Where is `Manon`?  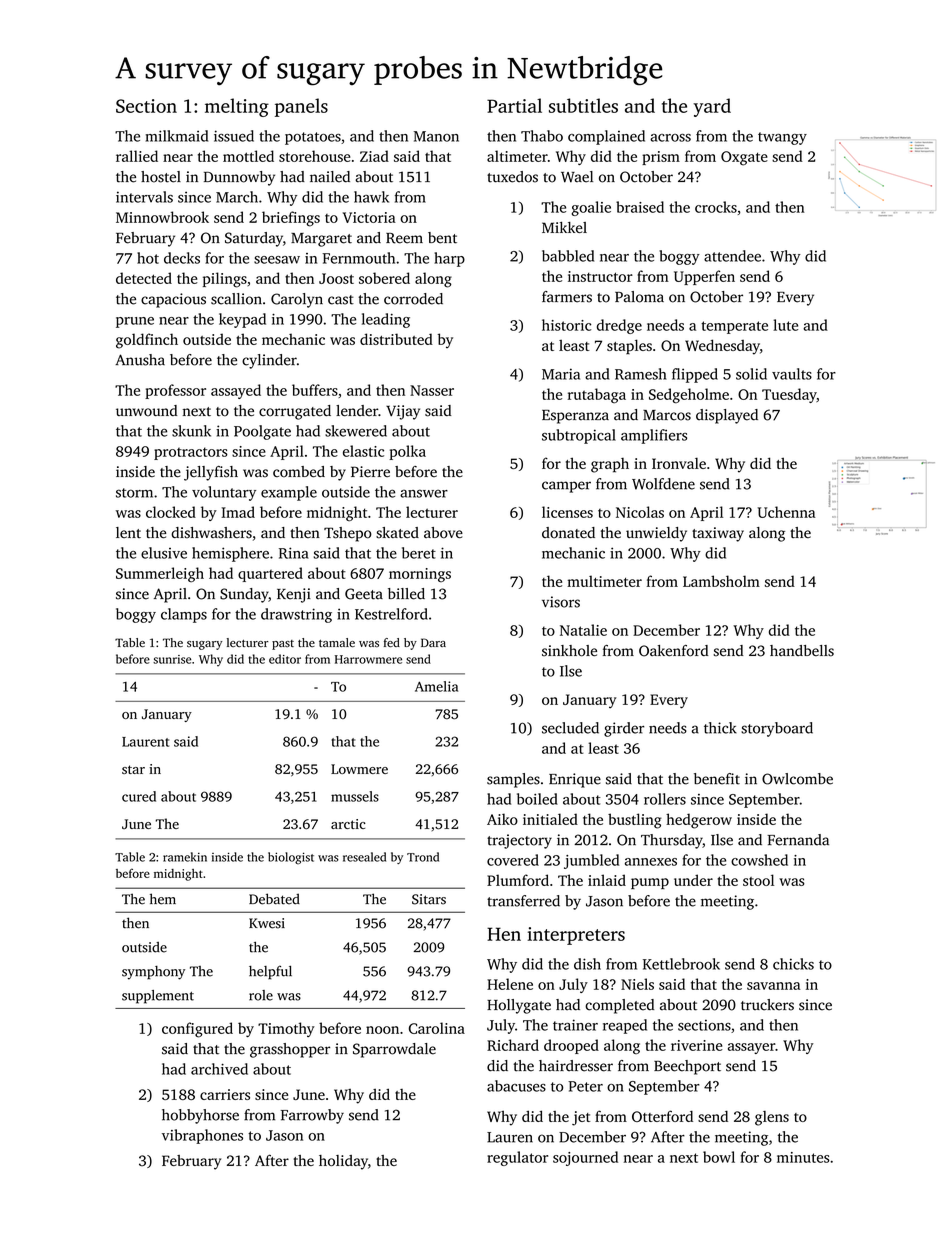 Manon is located at coordinates (436, 136).
